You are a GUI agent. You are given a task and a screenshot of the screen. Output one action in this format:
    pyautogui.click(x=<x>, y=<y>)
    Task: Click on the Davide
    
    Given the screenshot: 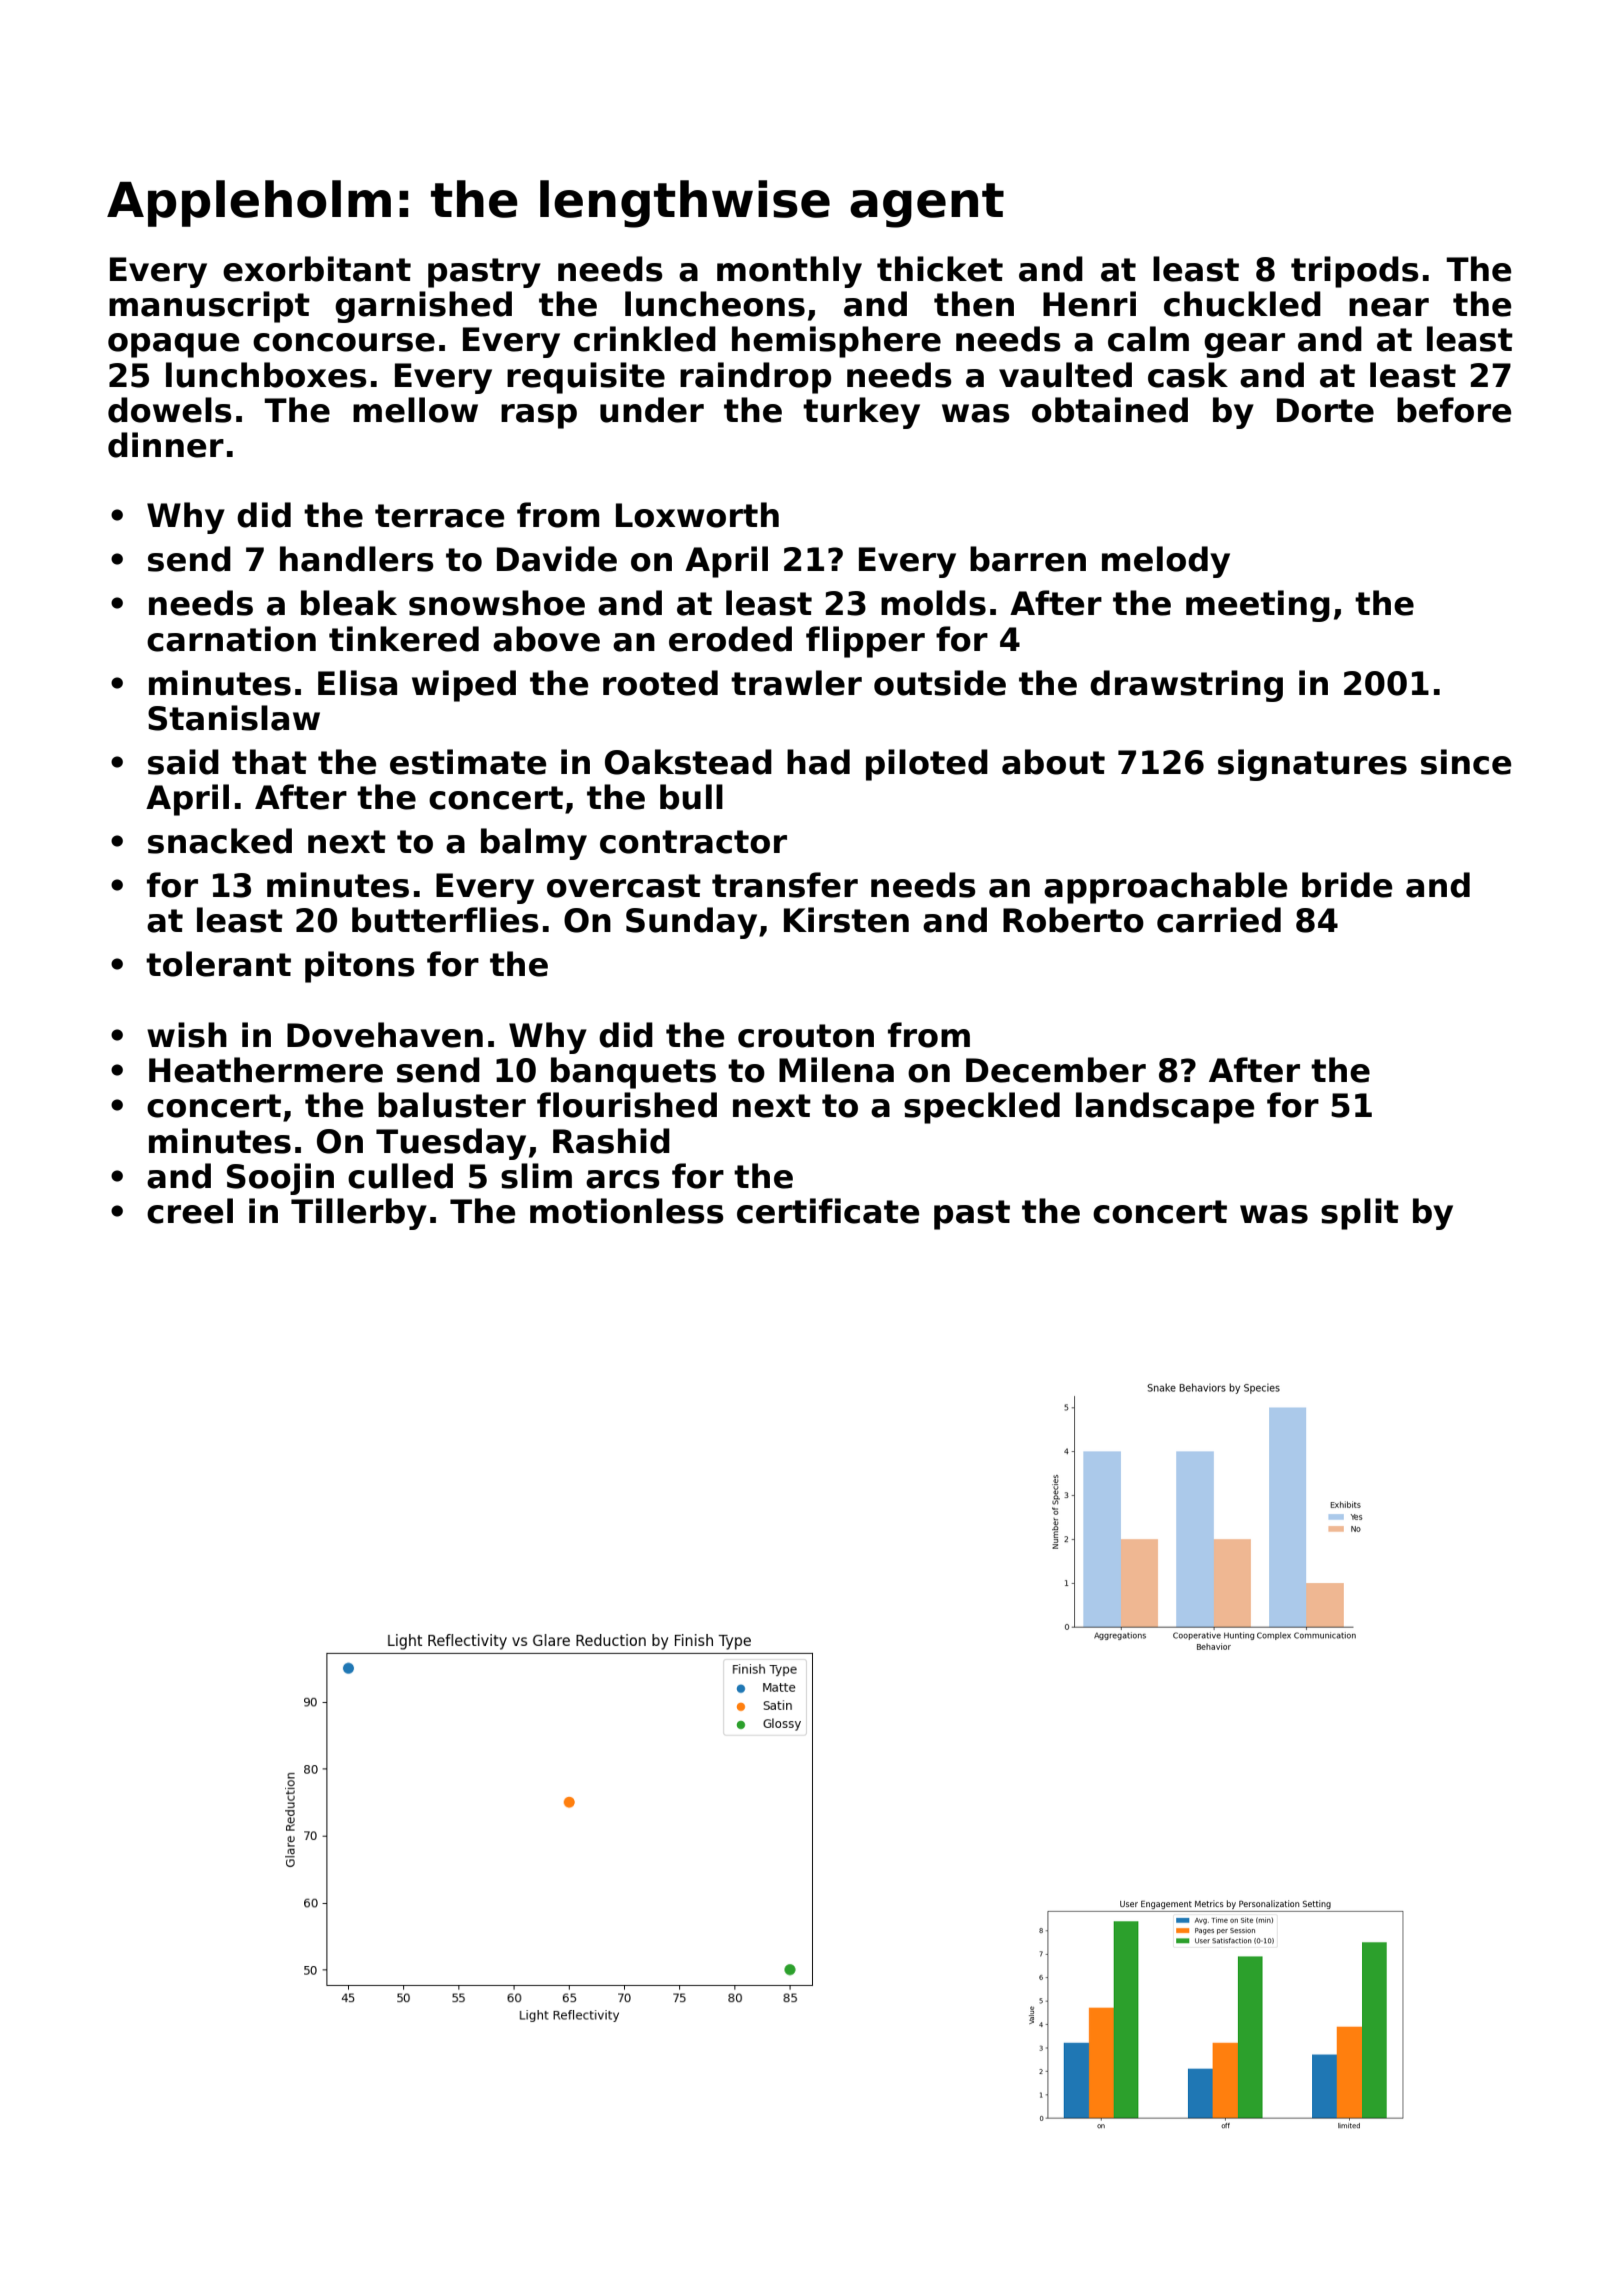 What is the action you would take?
    pyautogui.click(x=557, y=559)
